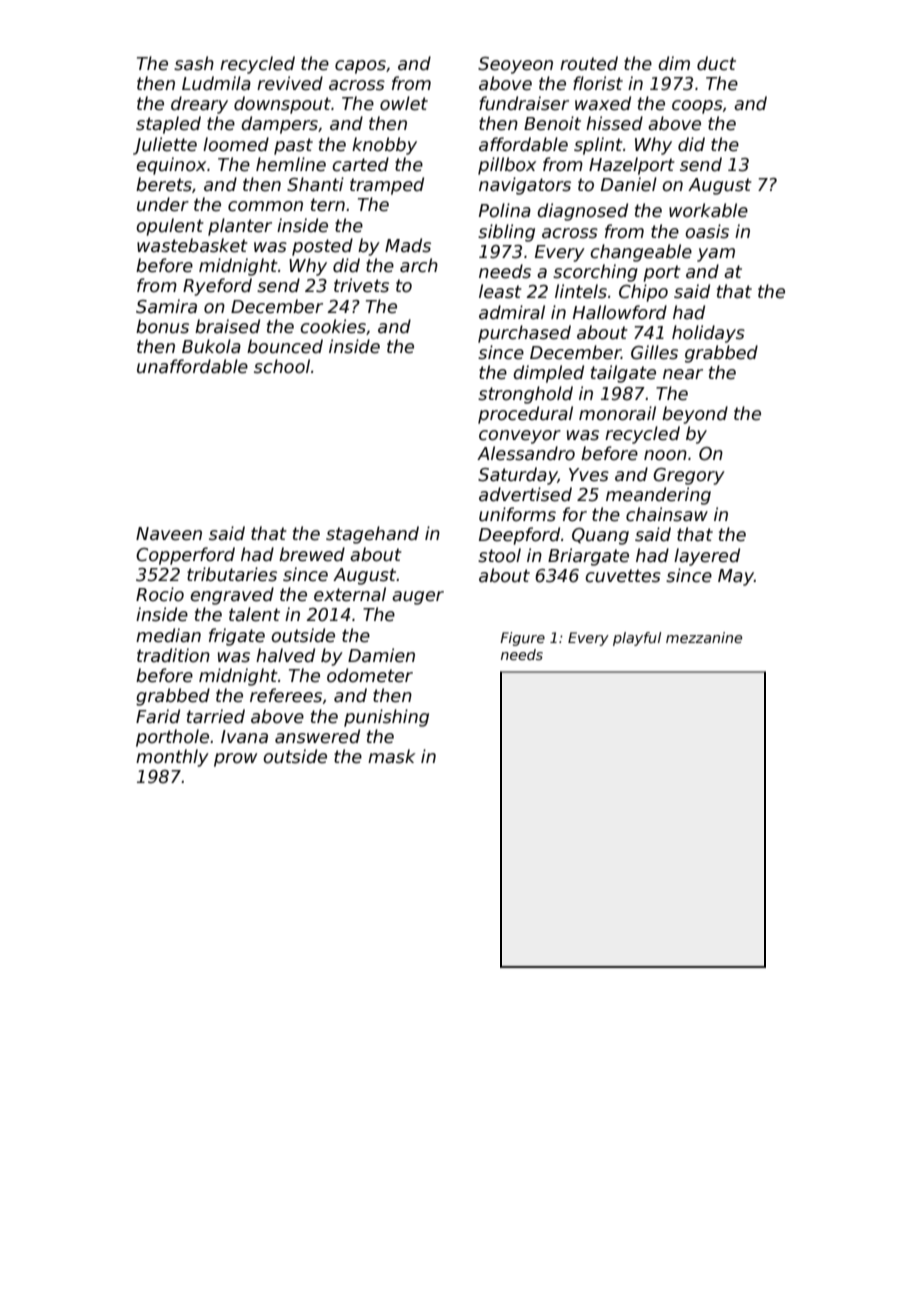 The width and height of the screenshot is (924, 1314). What do you see at coordinates (707, 557) in the screenshot?
I see `layered` at bounding box center [707, 557].
